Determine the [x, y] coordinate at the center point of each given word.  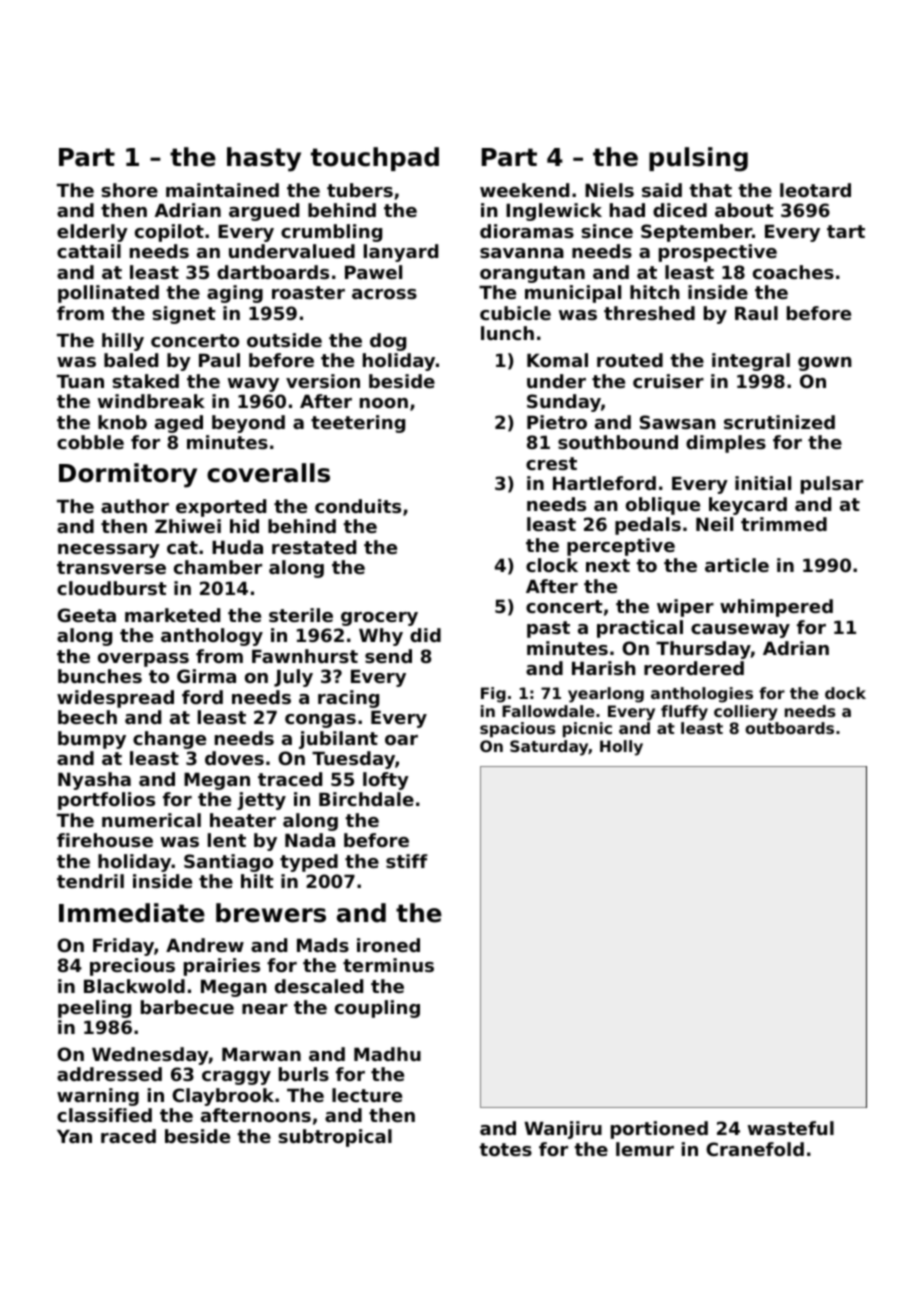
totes [505, 1149]
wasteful [791, 1128]
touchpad [375, 159]
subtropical [335, 1138]
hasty [264, 159]
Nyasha [94, 781]
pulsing [698, 159]
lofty [386, 781]
